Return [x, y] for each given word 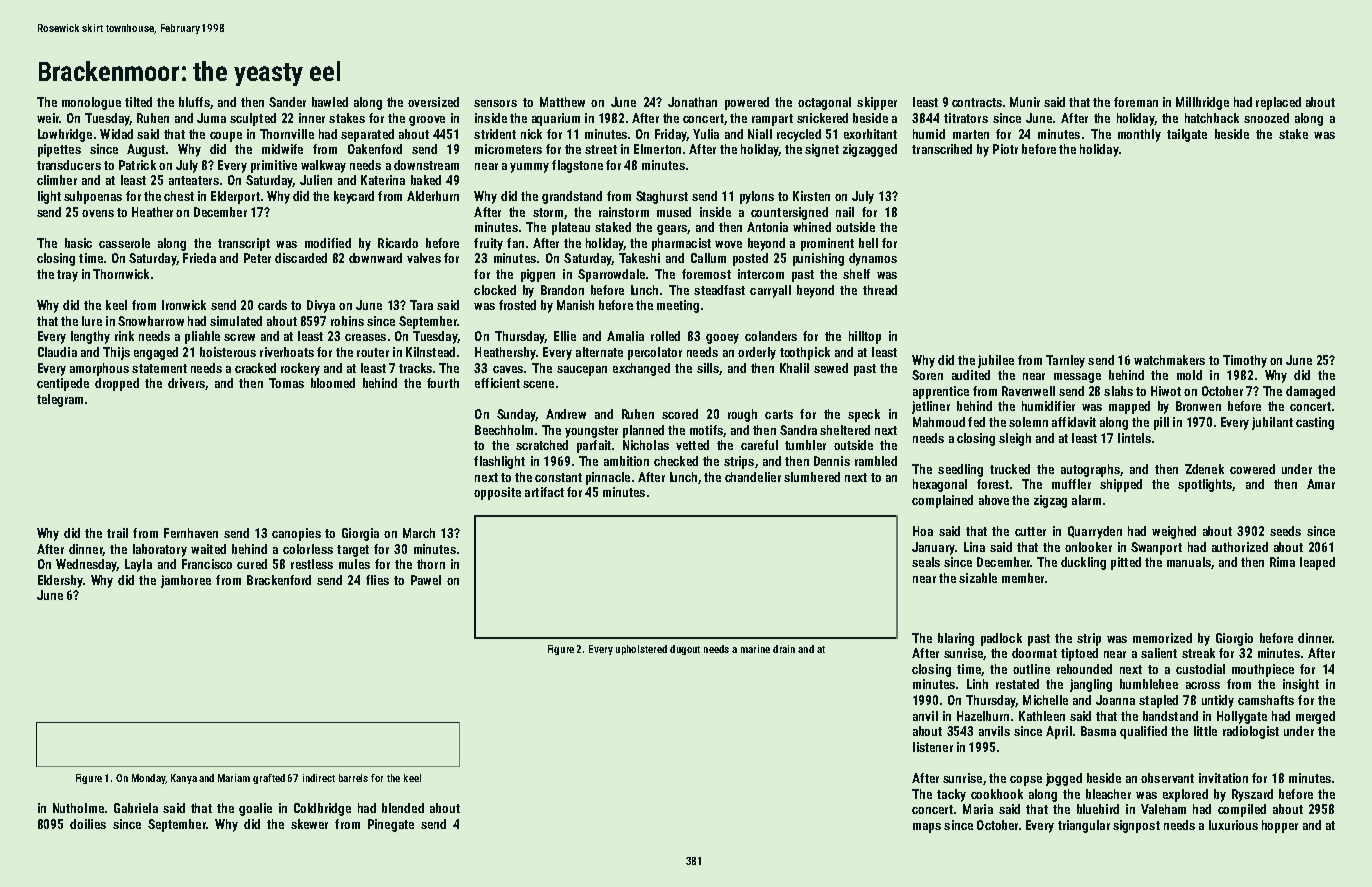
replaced [1278, 103]
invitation [1223, 778]
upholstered [641, 650]
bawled [330, 102]
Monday [148, 779]
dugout [685, 650]
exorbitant [870, 134]
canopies [296, 534]
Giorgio [1234, 639]
